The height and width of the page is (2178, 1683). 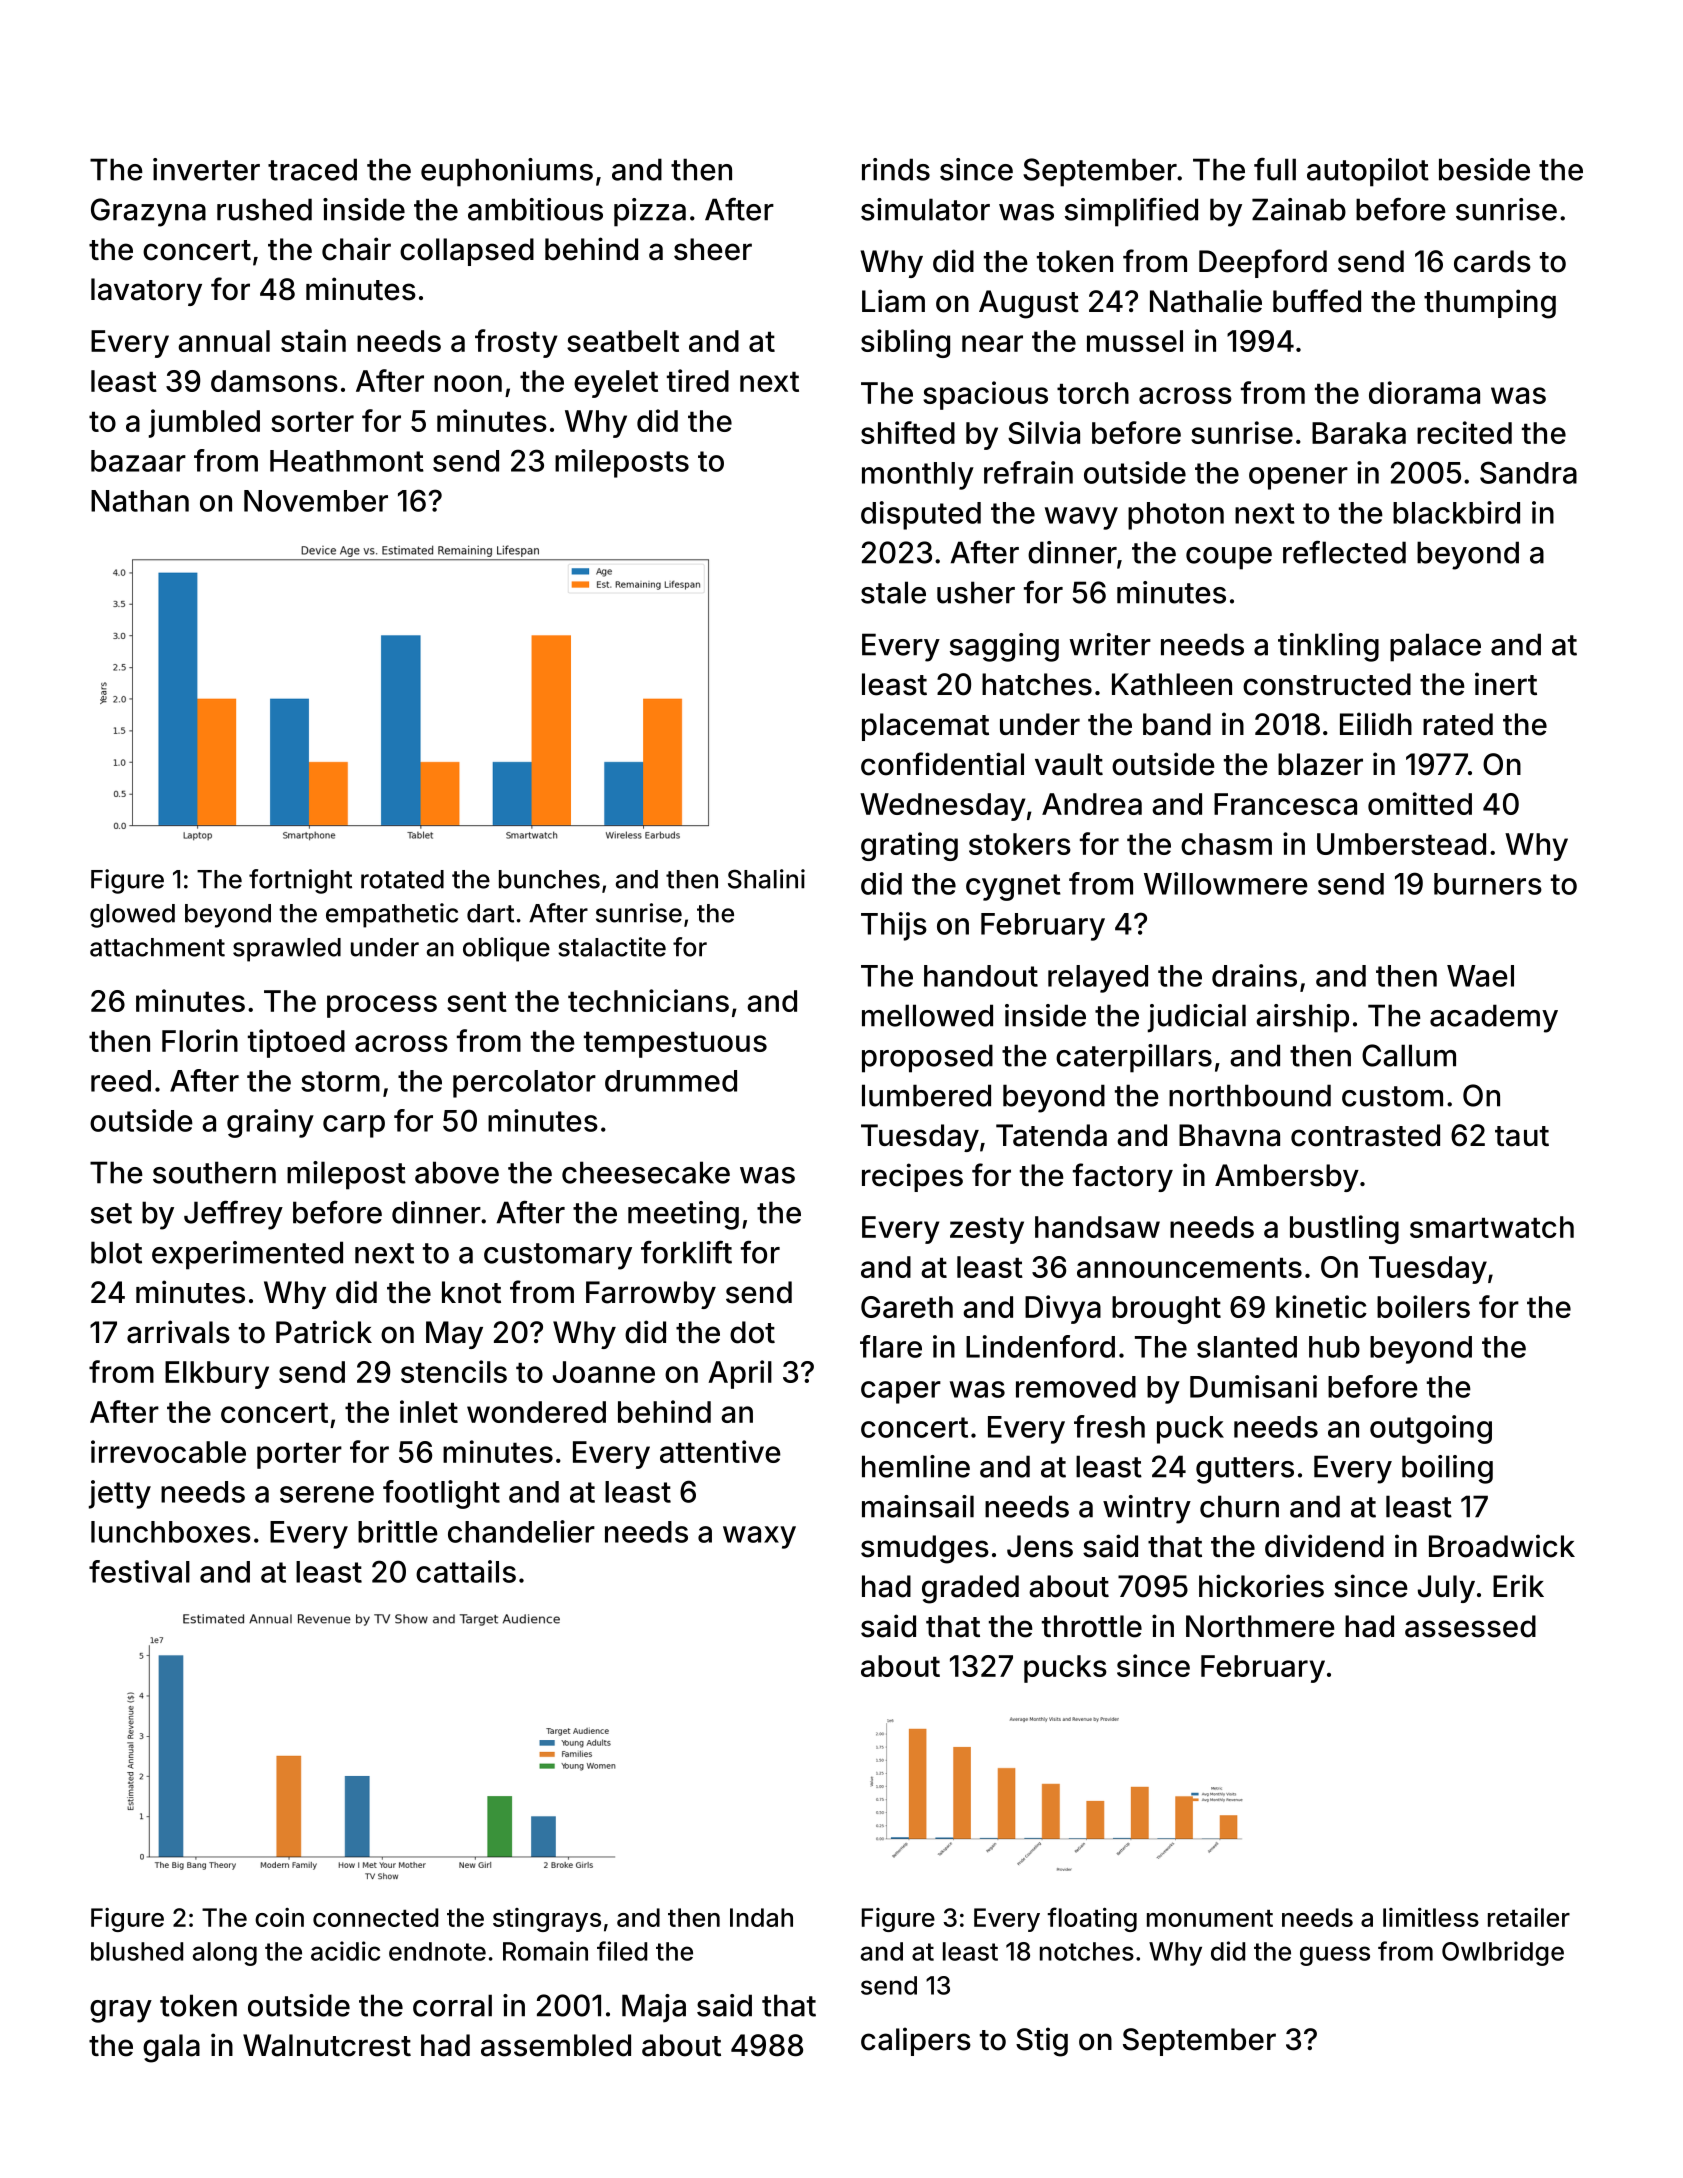 What do you see at coordinates (171, 2048) in the page?
I see `gala` at bounding box center [171, 2048].
